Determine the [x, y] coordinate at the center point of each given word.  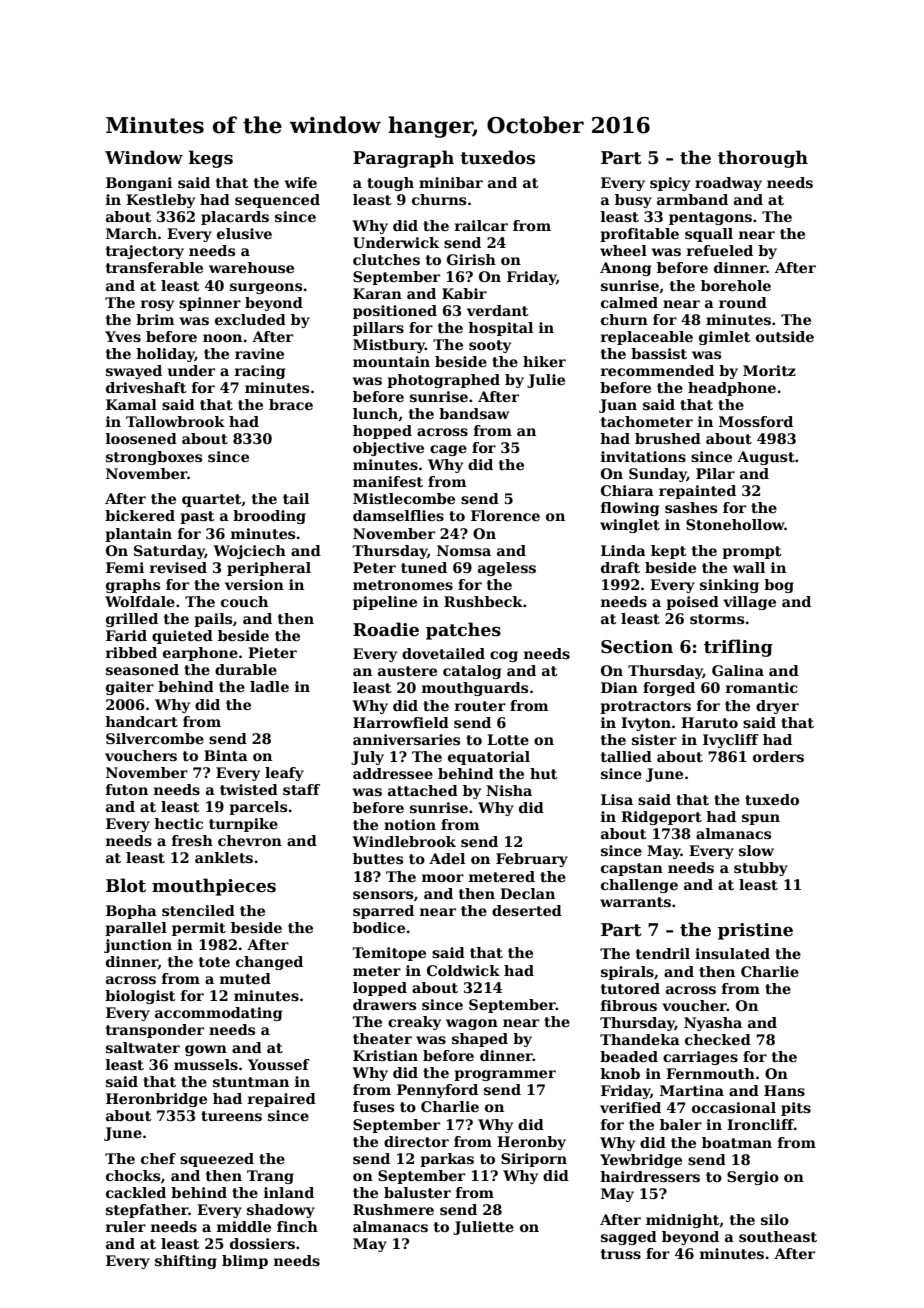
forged [669, 689]
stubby [761, 869]
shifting [186, 1262]
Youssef [279, 1064]
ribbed [131, 652]
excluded [250, 319]
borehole [736, 285]
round [743, 302]
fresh [192, 840]
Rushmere [393, 1209]
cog [504, 656]
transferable [154, 267]
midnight [682, 1221]
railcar [481, 225]
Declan [527, 893]
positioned [395, 312]
